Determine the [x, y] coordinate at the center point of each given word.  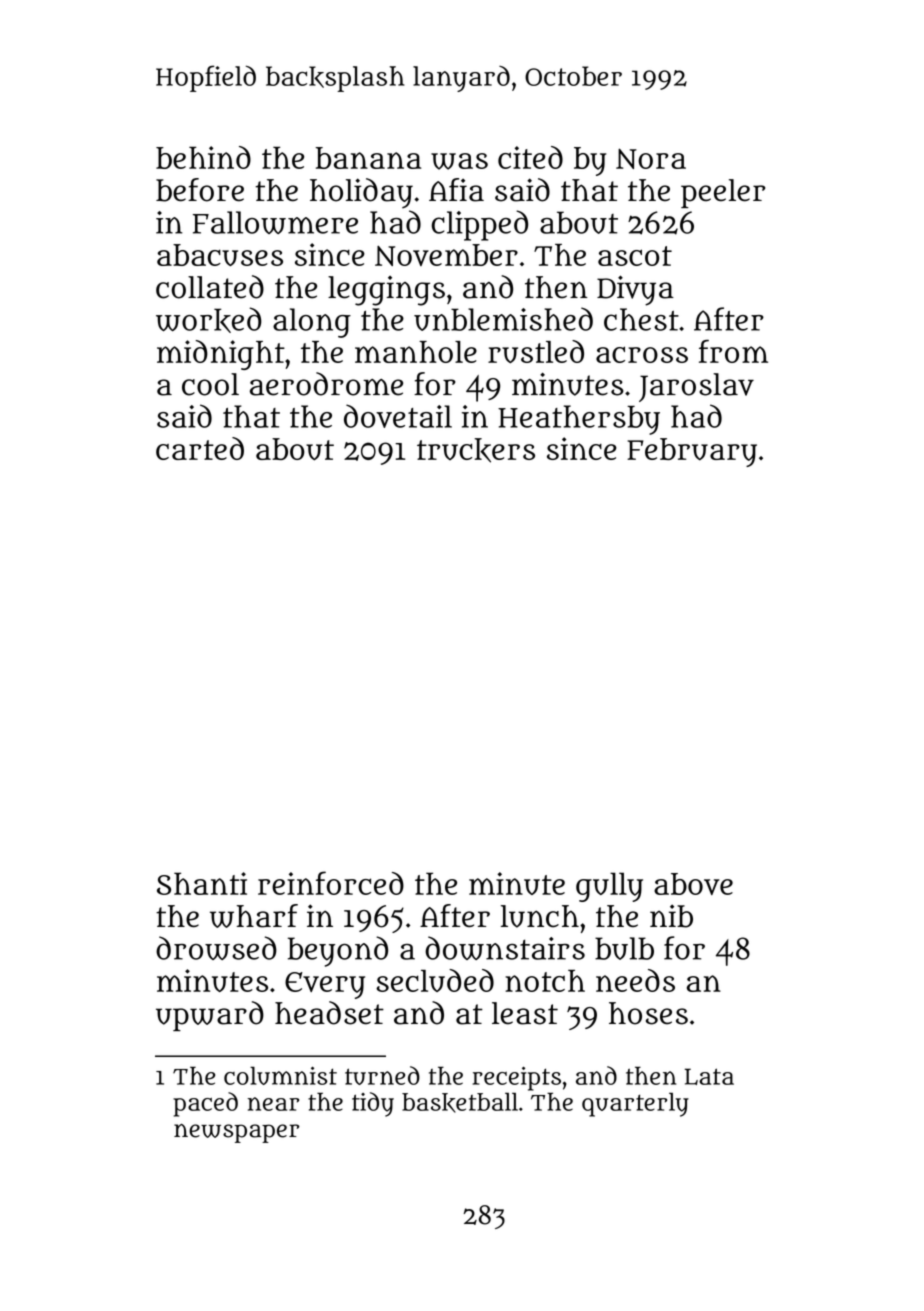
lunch [540, 916]
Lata [709, 1076]
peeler [723, 193]
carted [200, 448]
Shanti [202, 883]
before [200, 190]
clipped [480, 225]
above [693, 884]
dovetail [398, 416]
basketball [460, 1103]
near [273, 1104]
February [692, 452]
